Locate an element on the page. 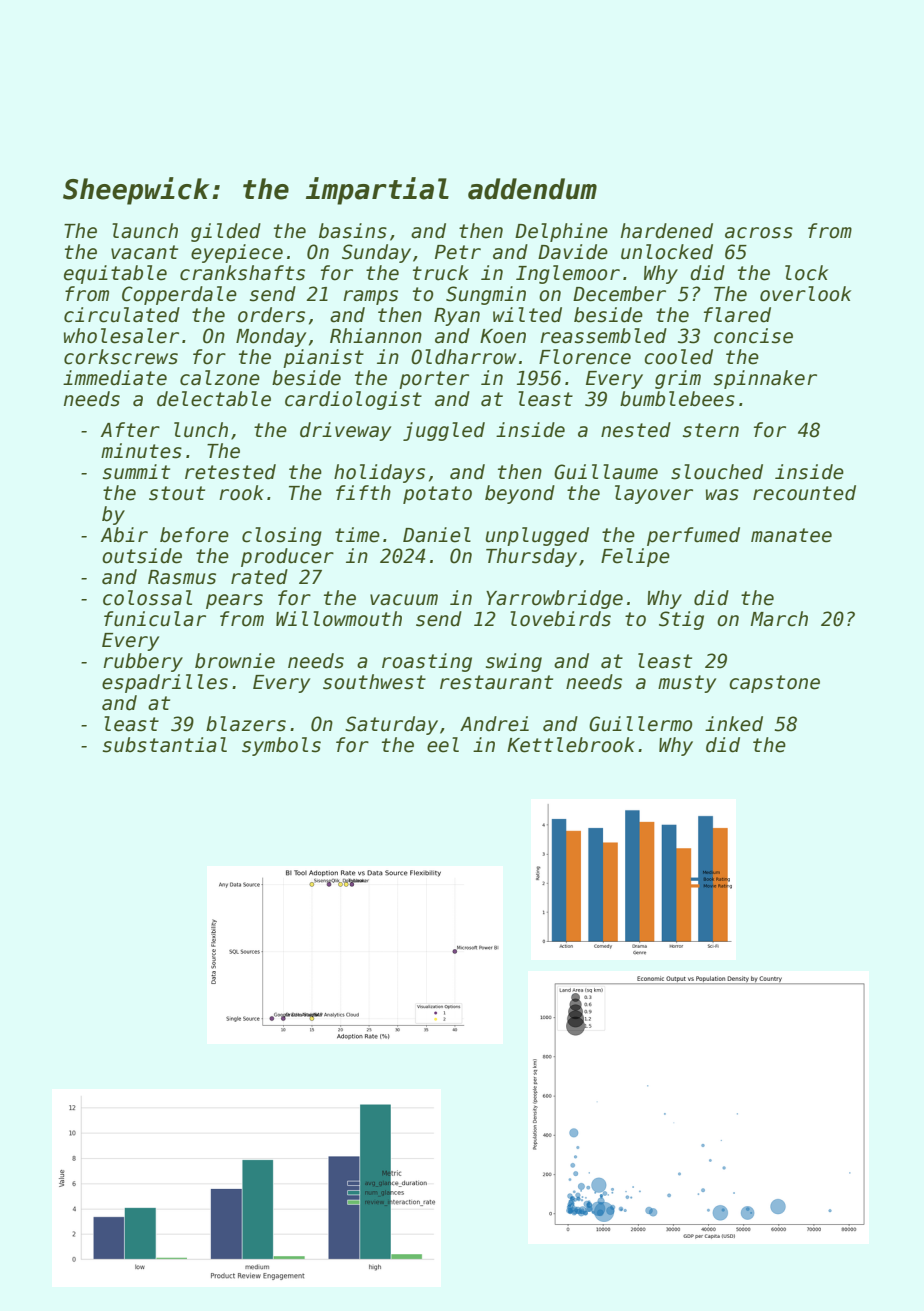  Willowmouth is located at coordinates (339, 619).
